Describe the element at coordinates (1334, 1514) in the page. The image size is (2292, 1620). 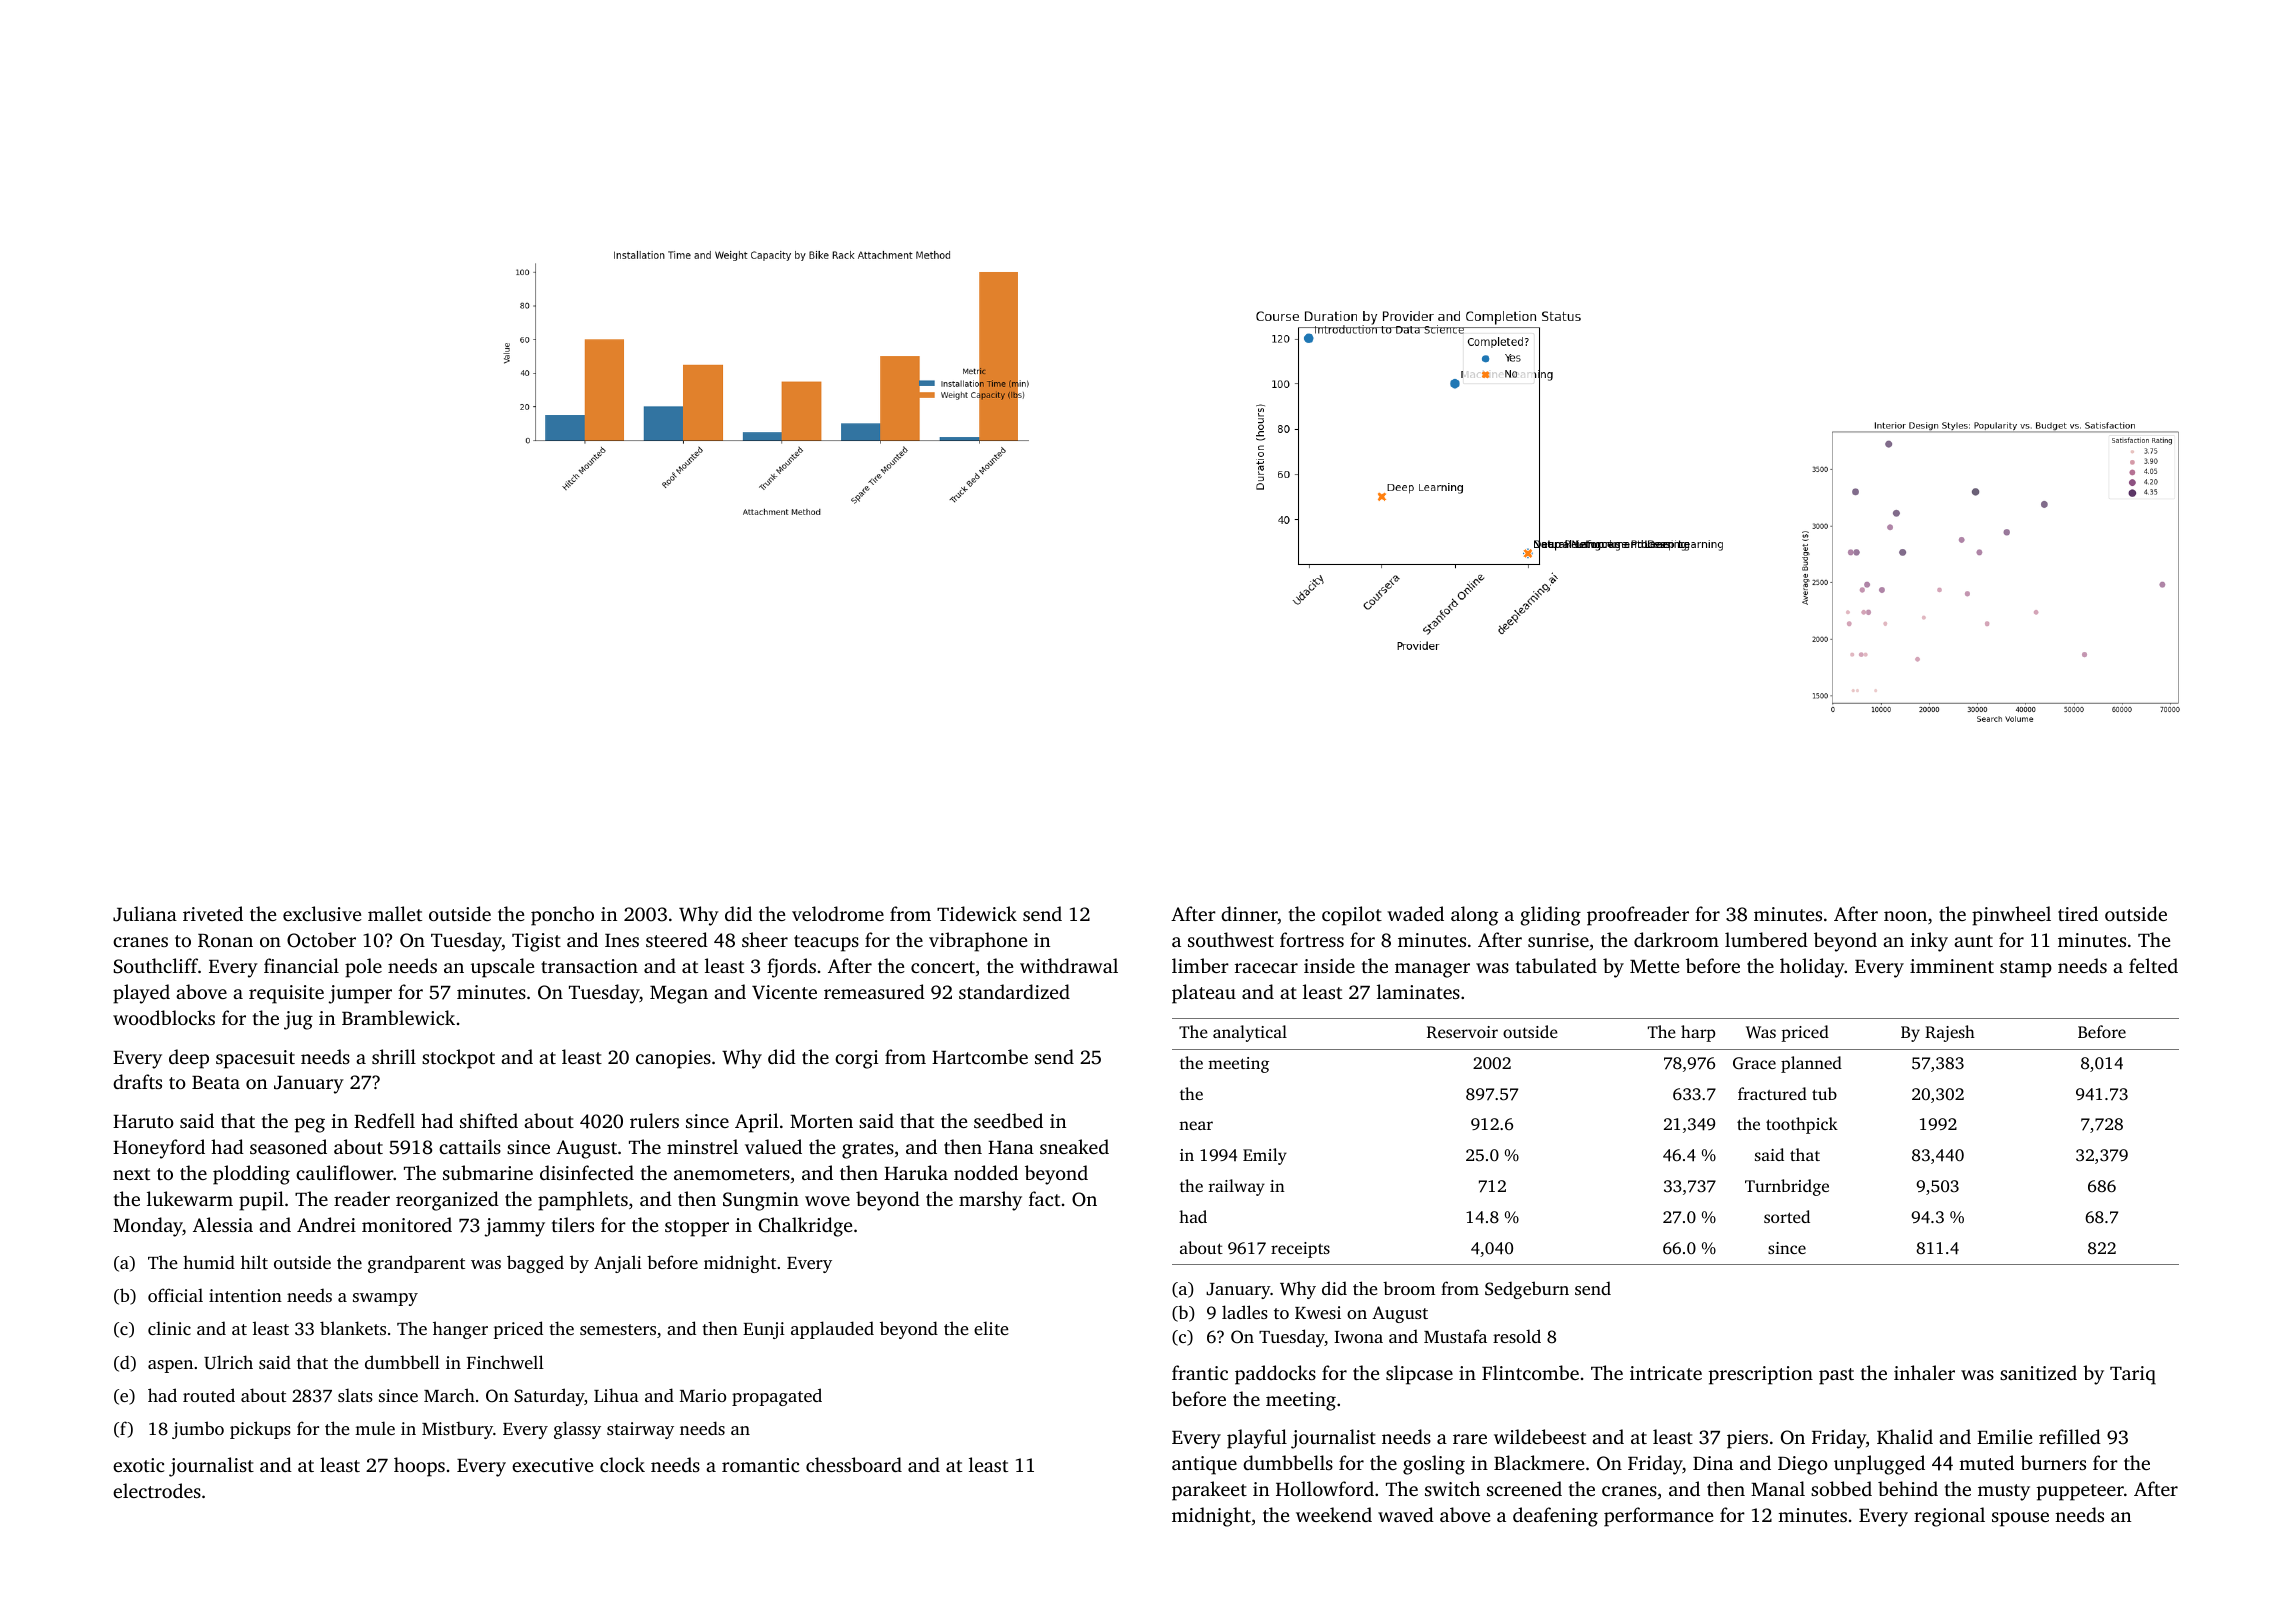
I see `weekend` at that location.
